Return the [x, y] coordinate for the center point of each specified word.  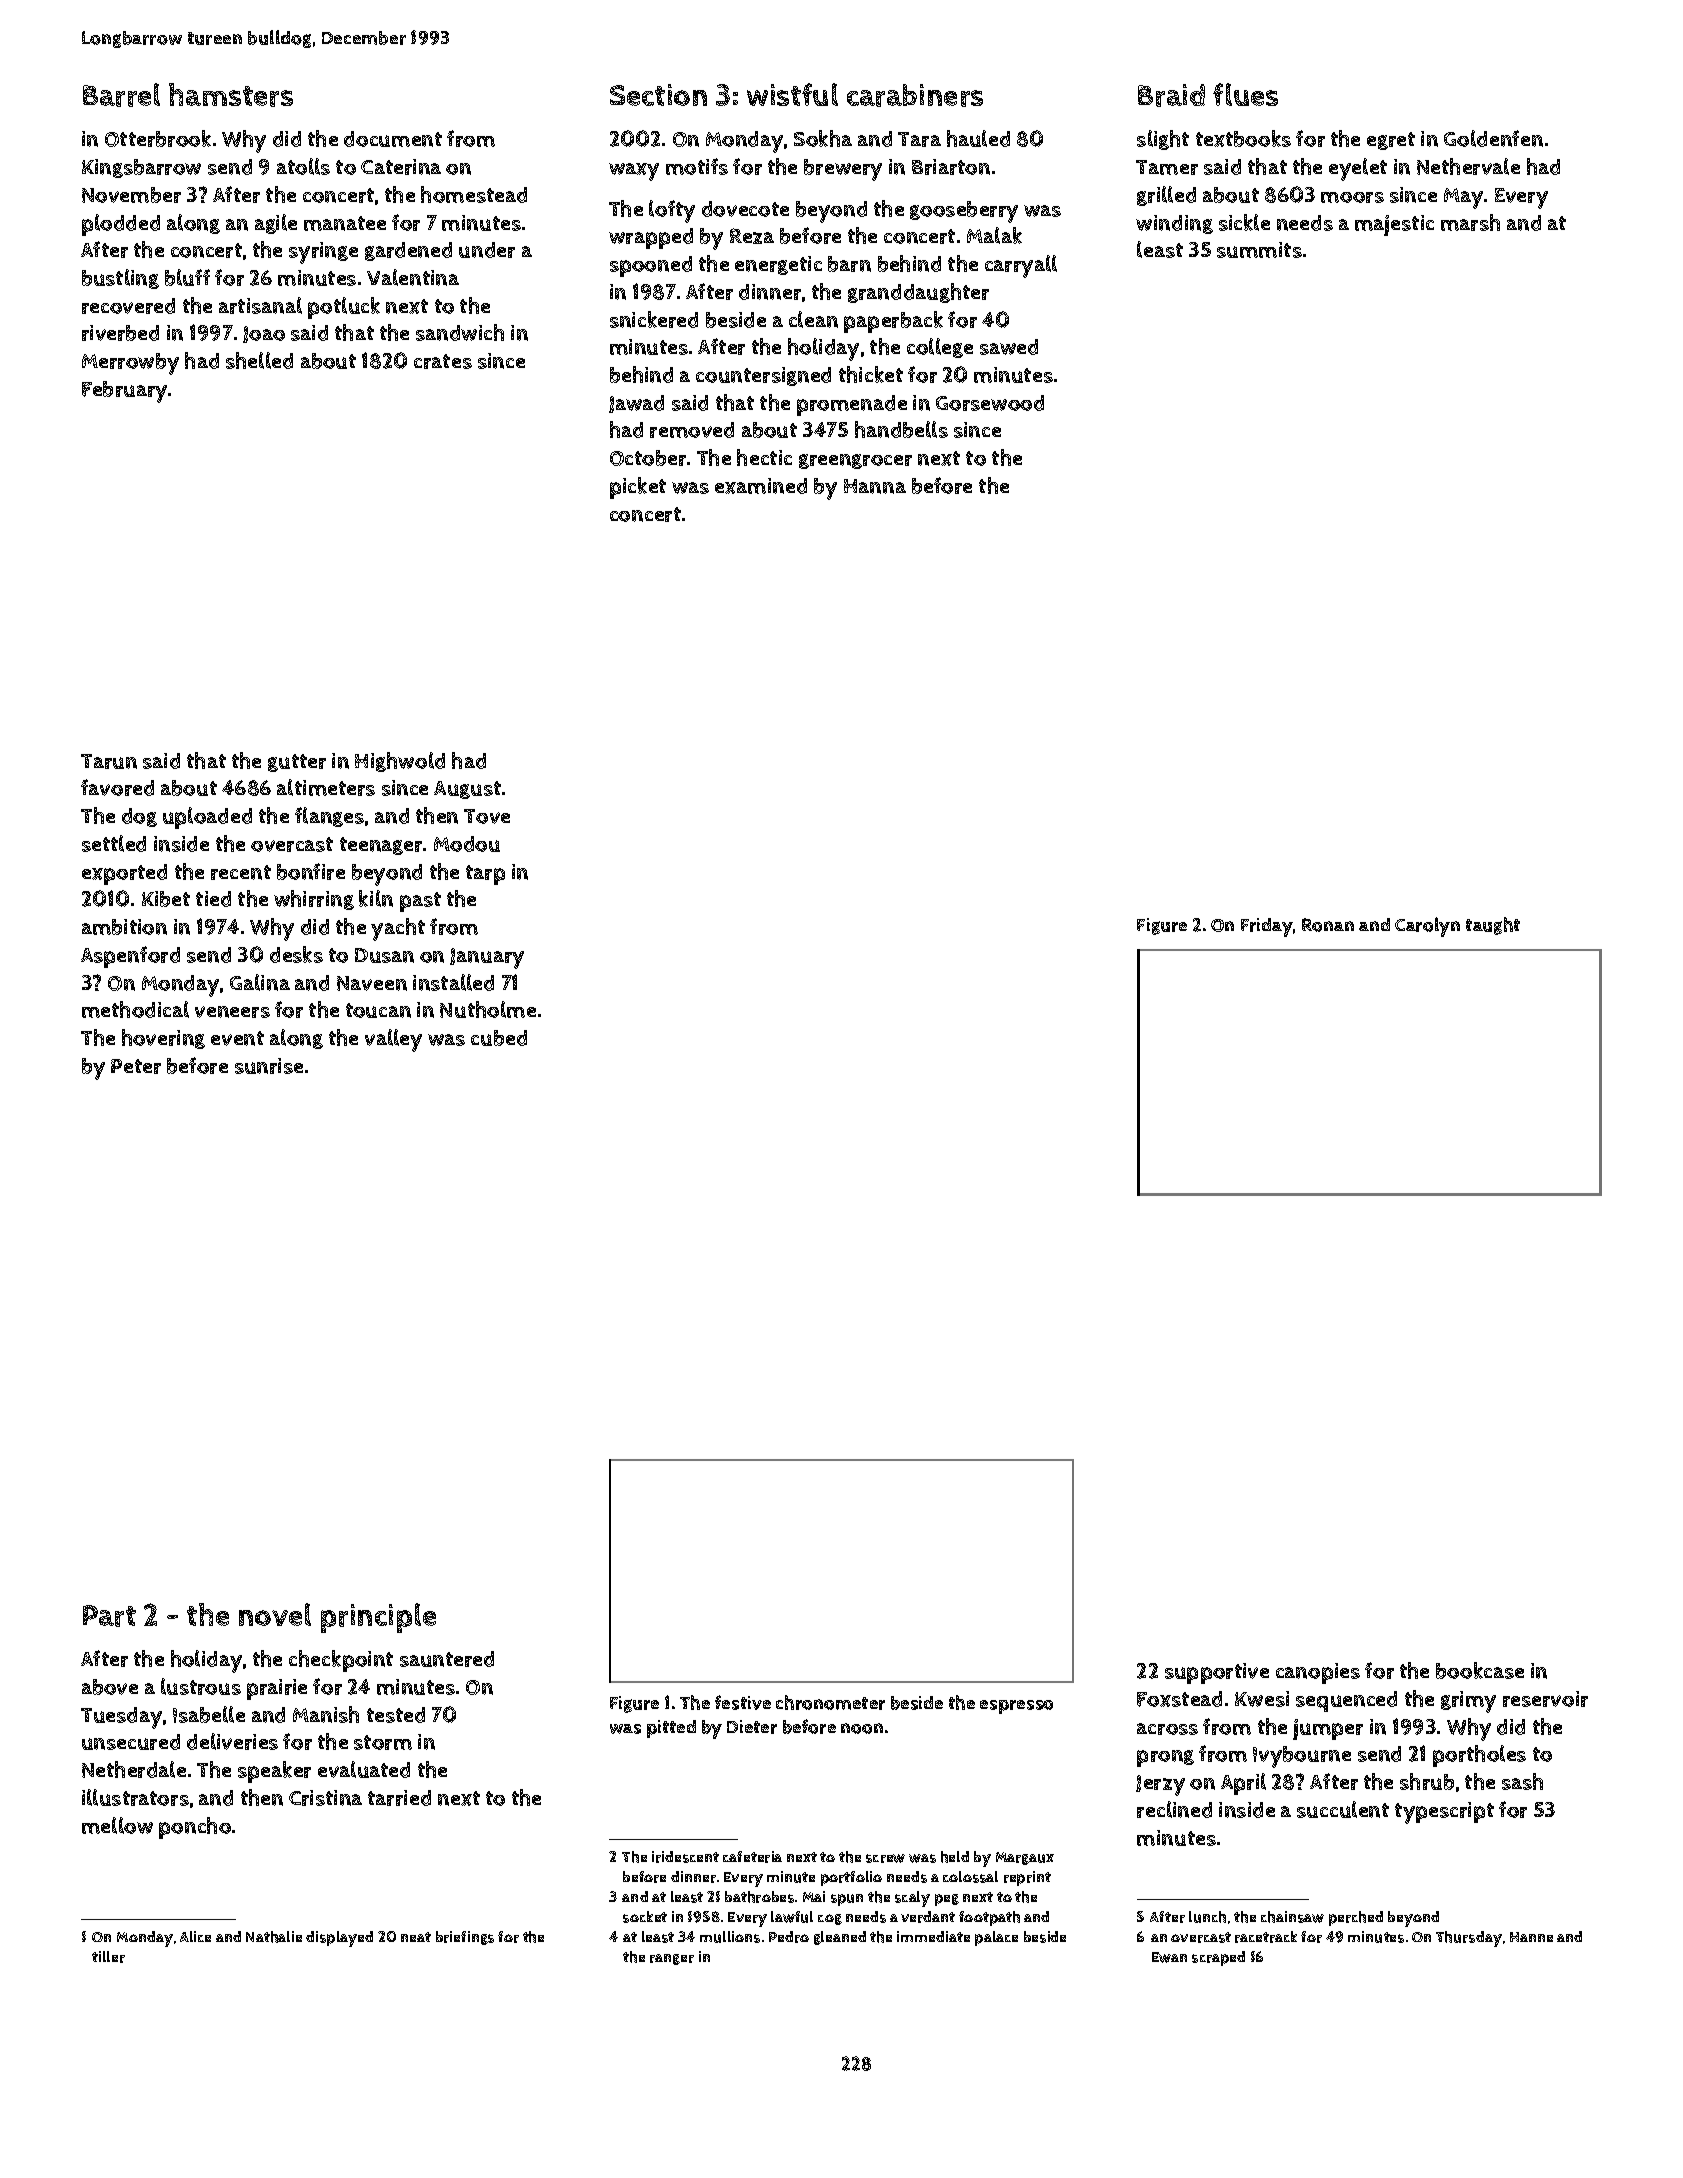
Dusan [384, 955]
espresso [1016, 1707]
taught [1493, 926]
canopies [1318, 1673]
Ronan [1328, 925]
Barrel [121, 95]
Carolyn [1427, 927]
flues [1245, 94]
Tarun [109, 761]
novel [275, 1614]
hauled [978, 138]
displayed [339, 1939]
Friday [1267, 927]
